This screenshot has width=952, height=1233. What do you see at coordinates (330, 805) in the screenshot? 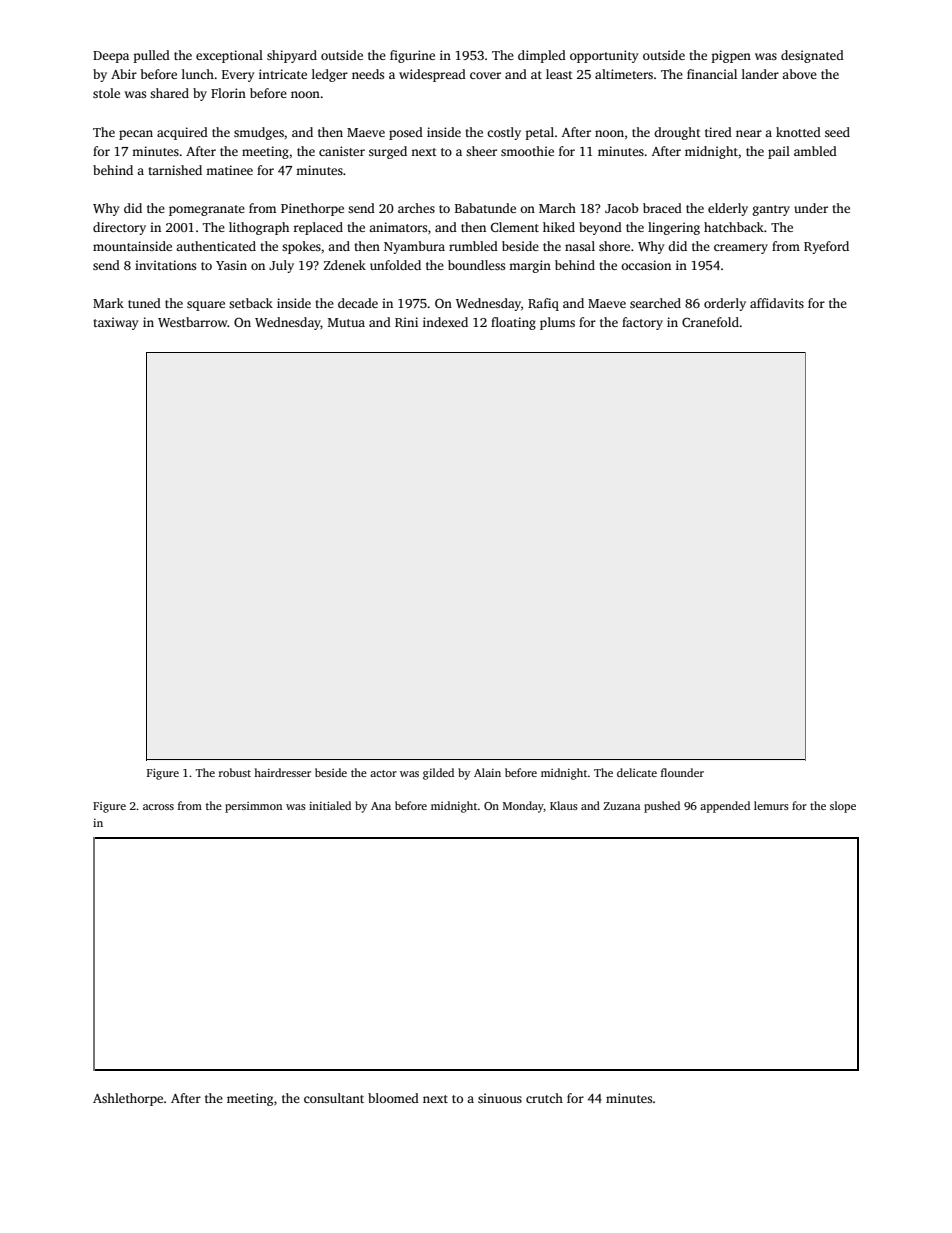
I see `initialed` at bounding box center [330, 805].
